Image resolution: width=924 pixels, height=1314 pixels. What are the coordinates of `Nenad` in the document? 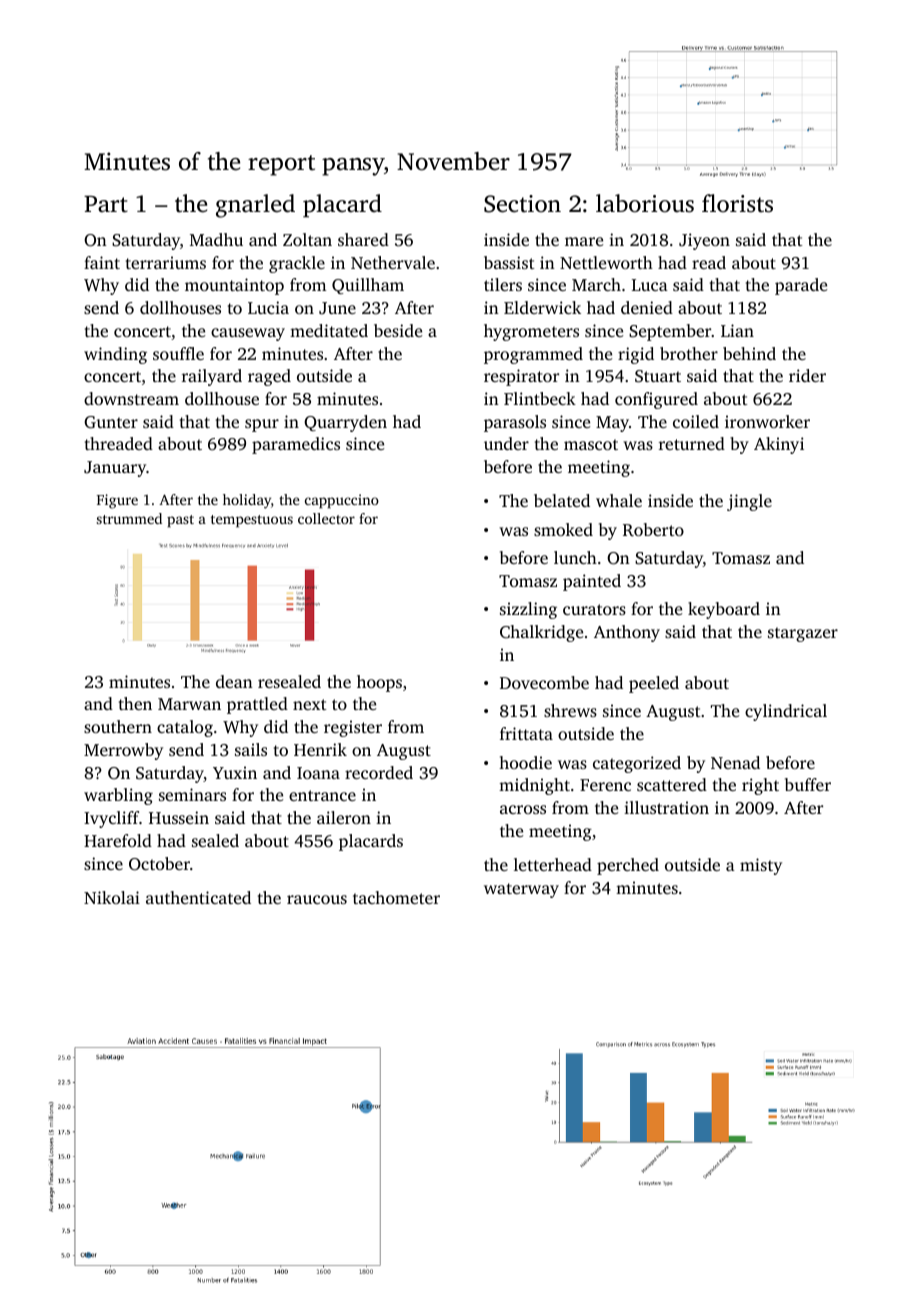 It's located at (735, 762).
